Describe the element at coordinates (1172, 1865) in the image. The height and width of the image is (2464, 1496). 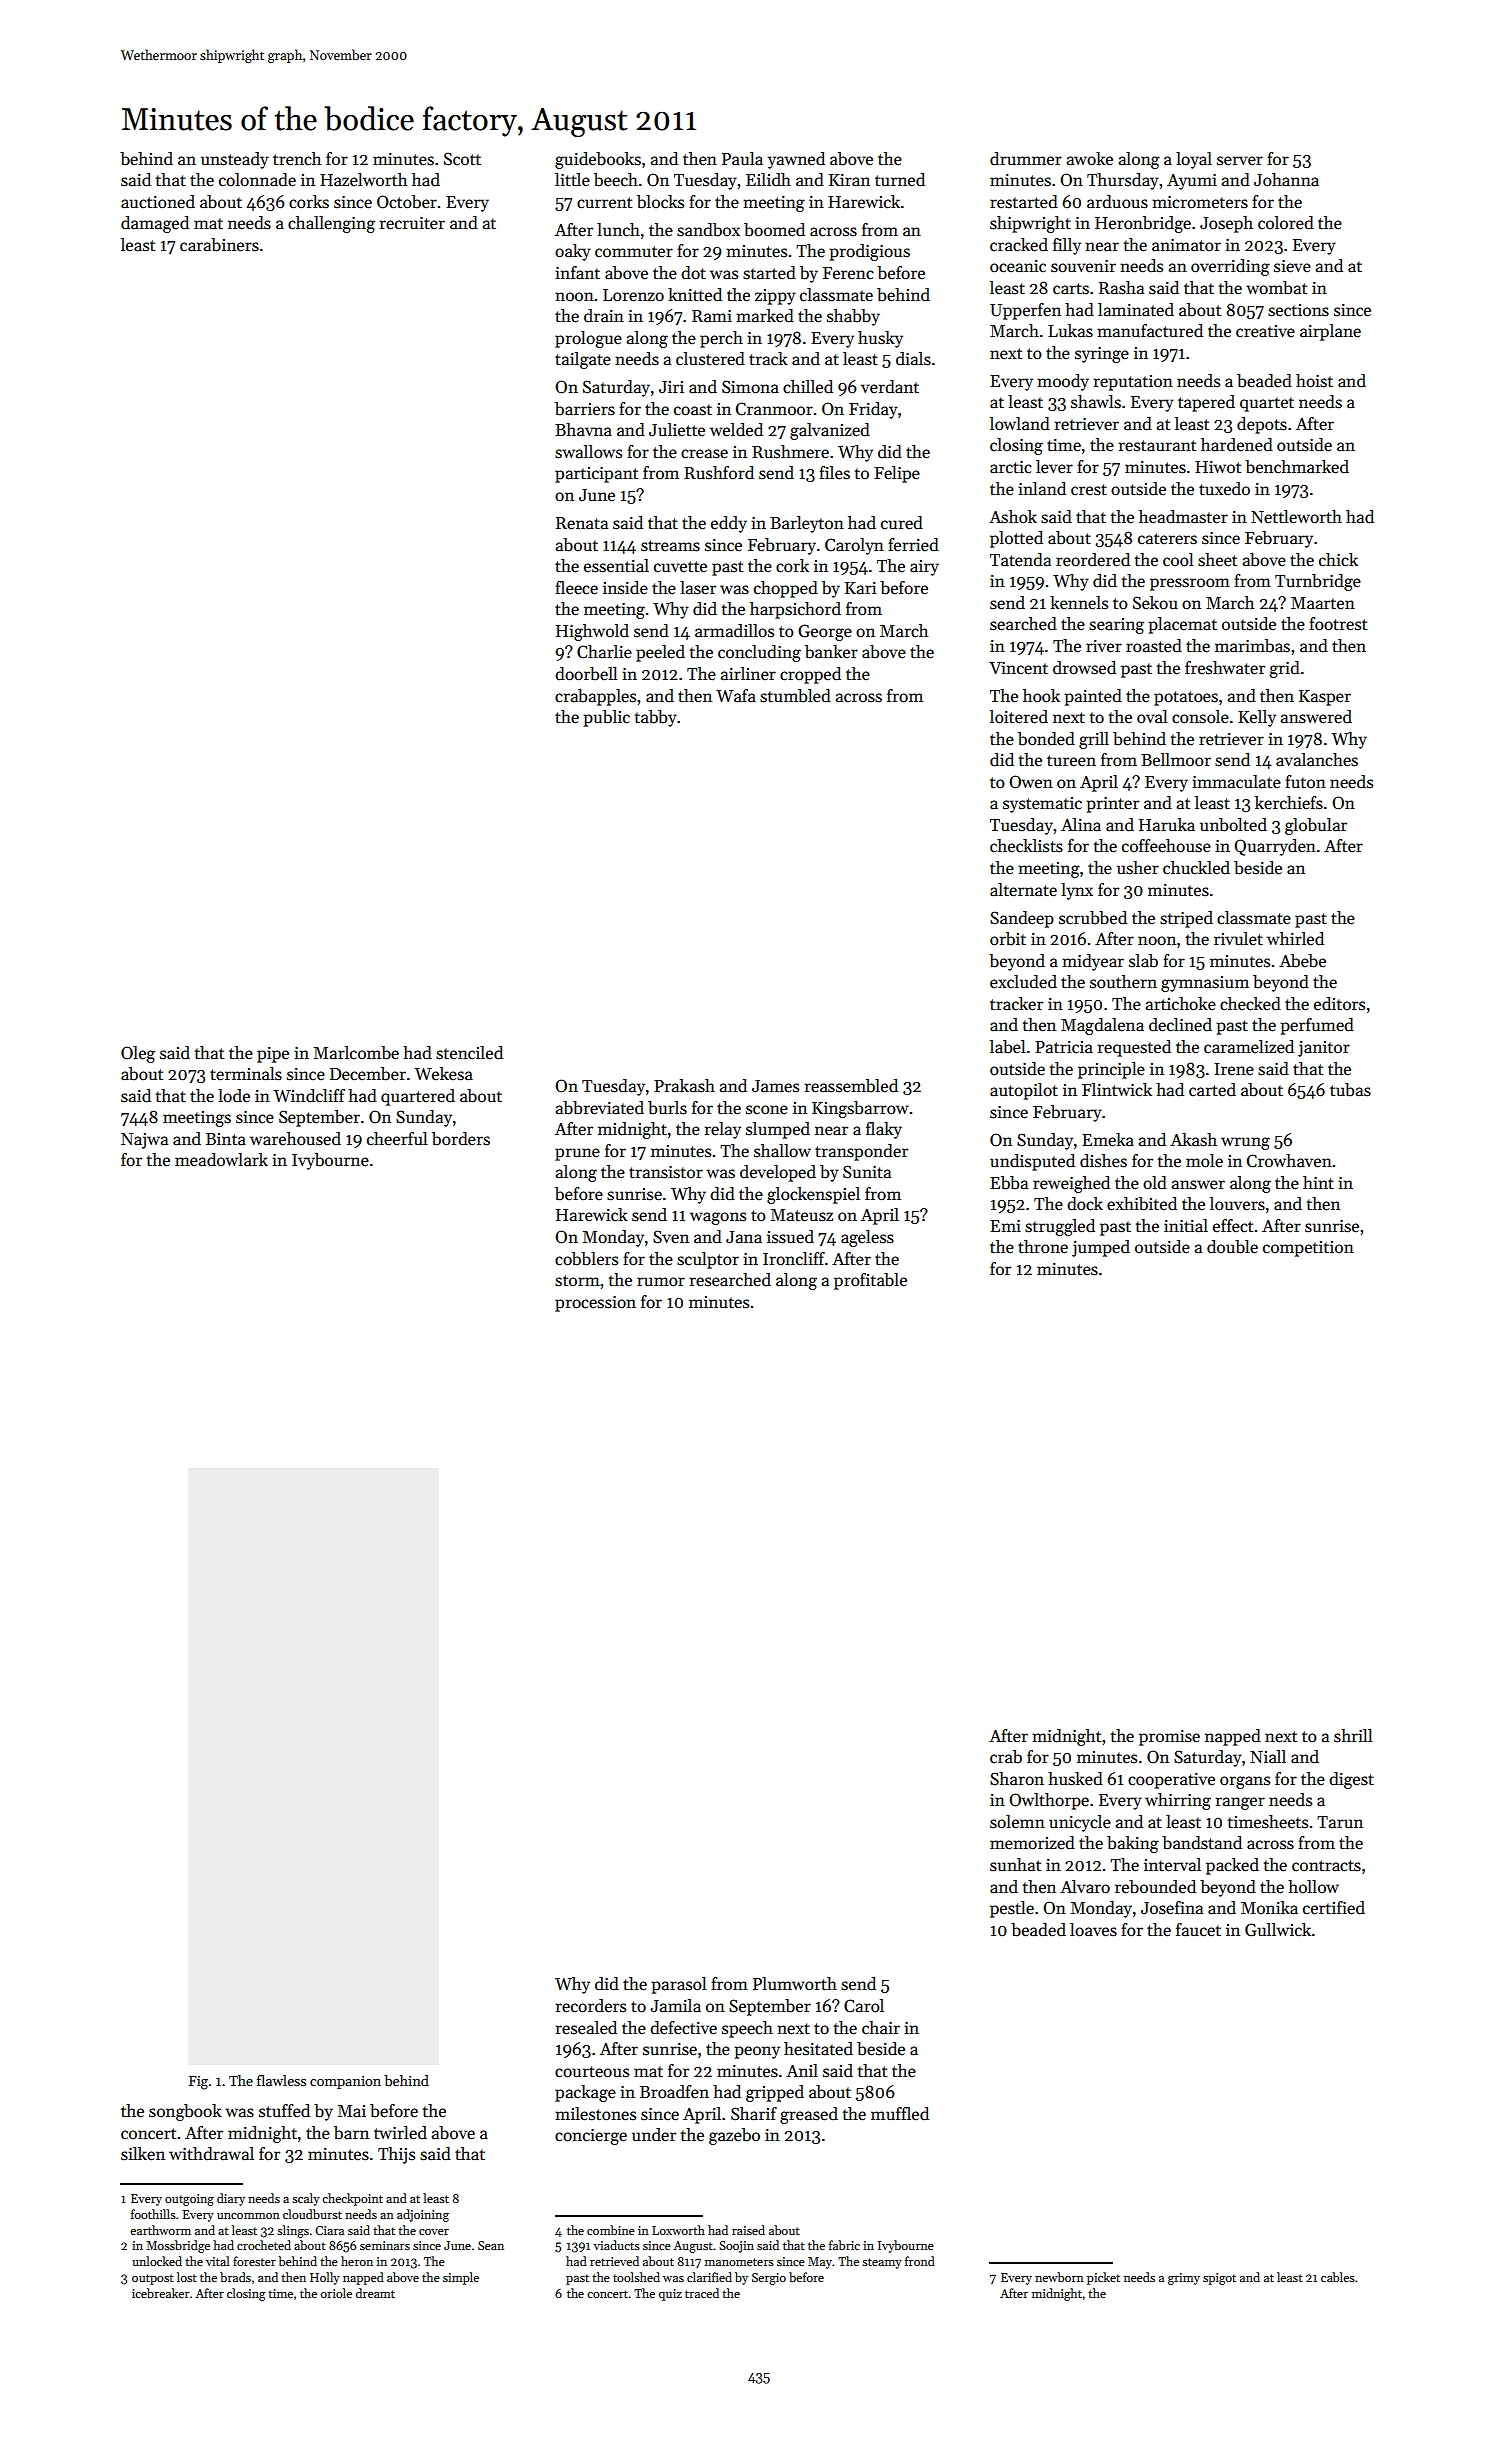
I see `interval` at that location.
